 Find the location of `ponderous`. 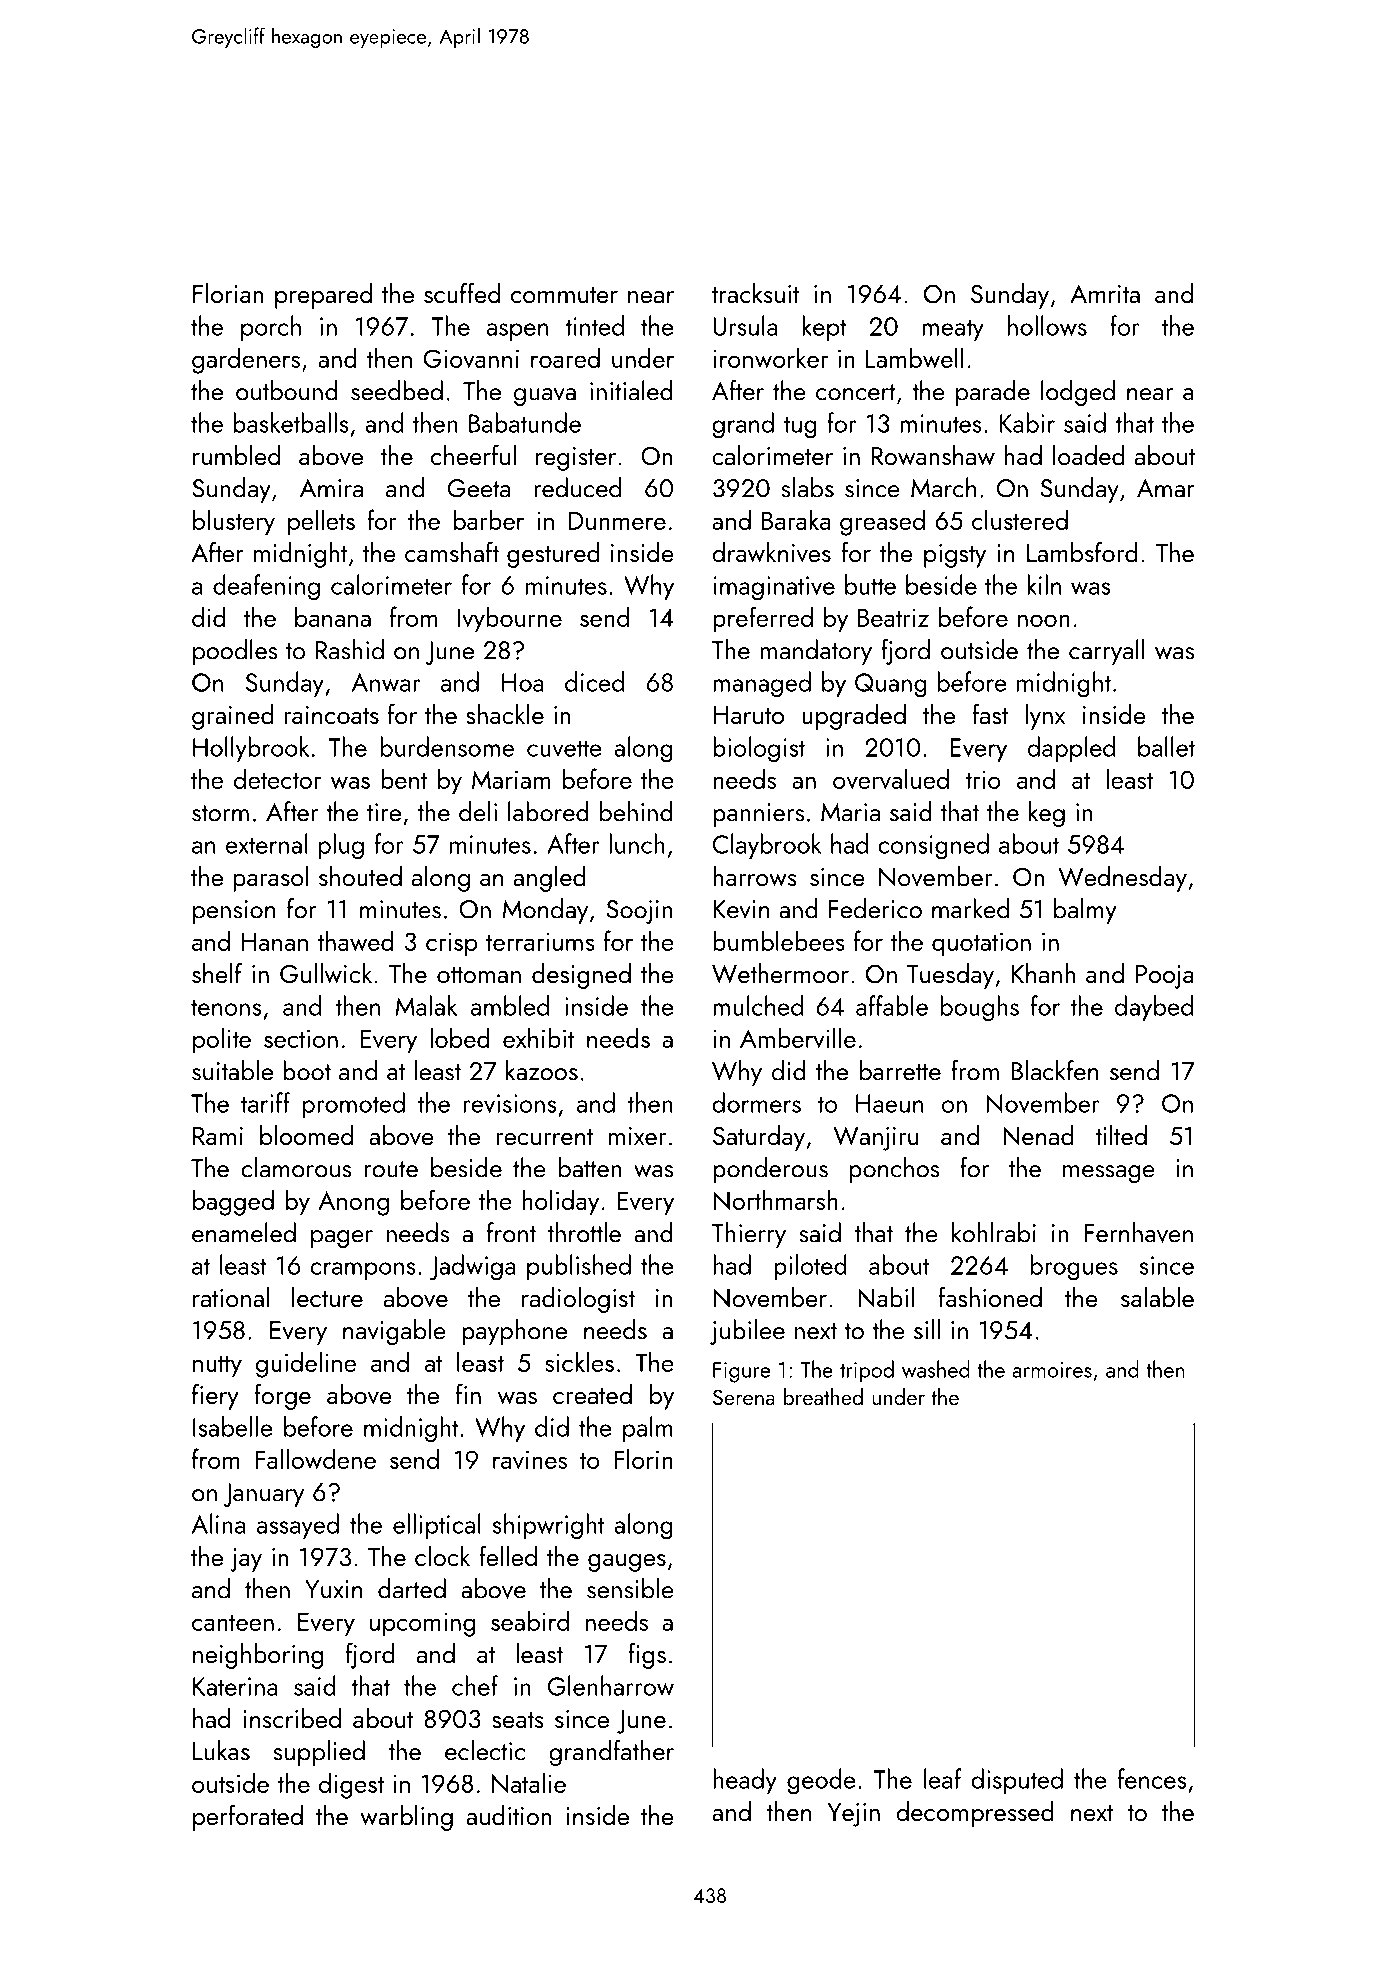

ponderous is located at coordinates (770, 1170).
